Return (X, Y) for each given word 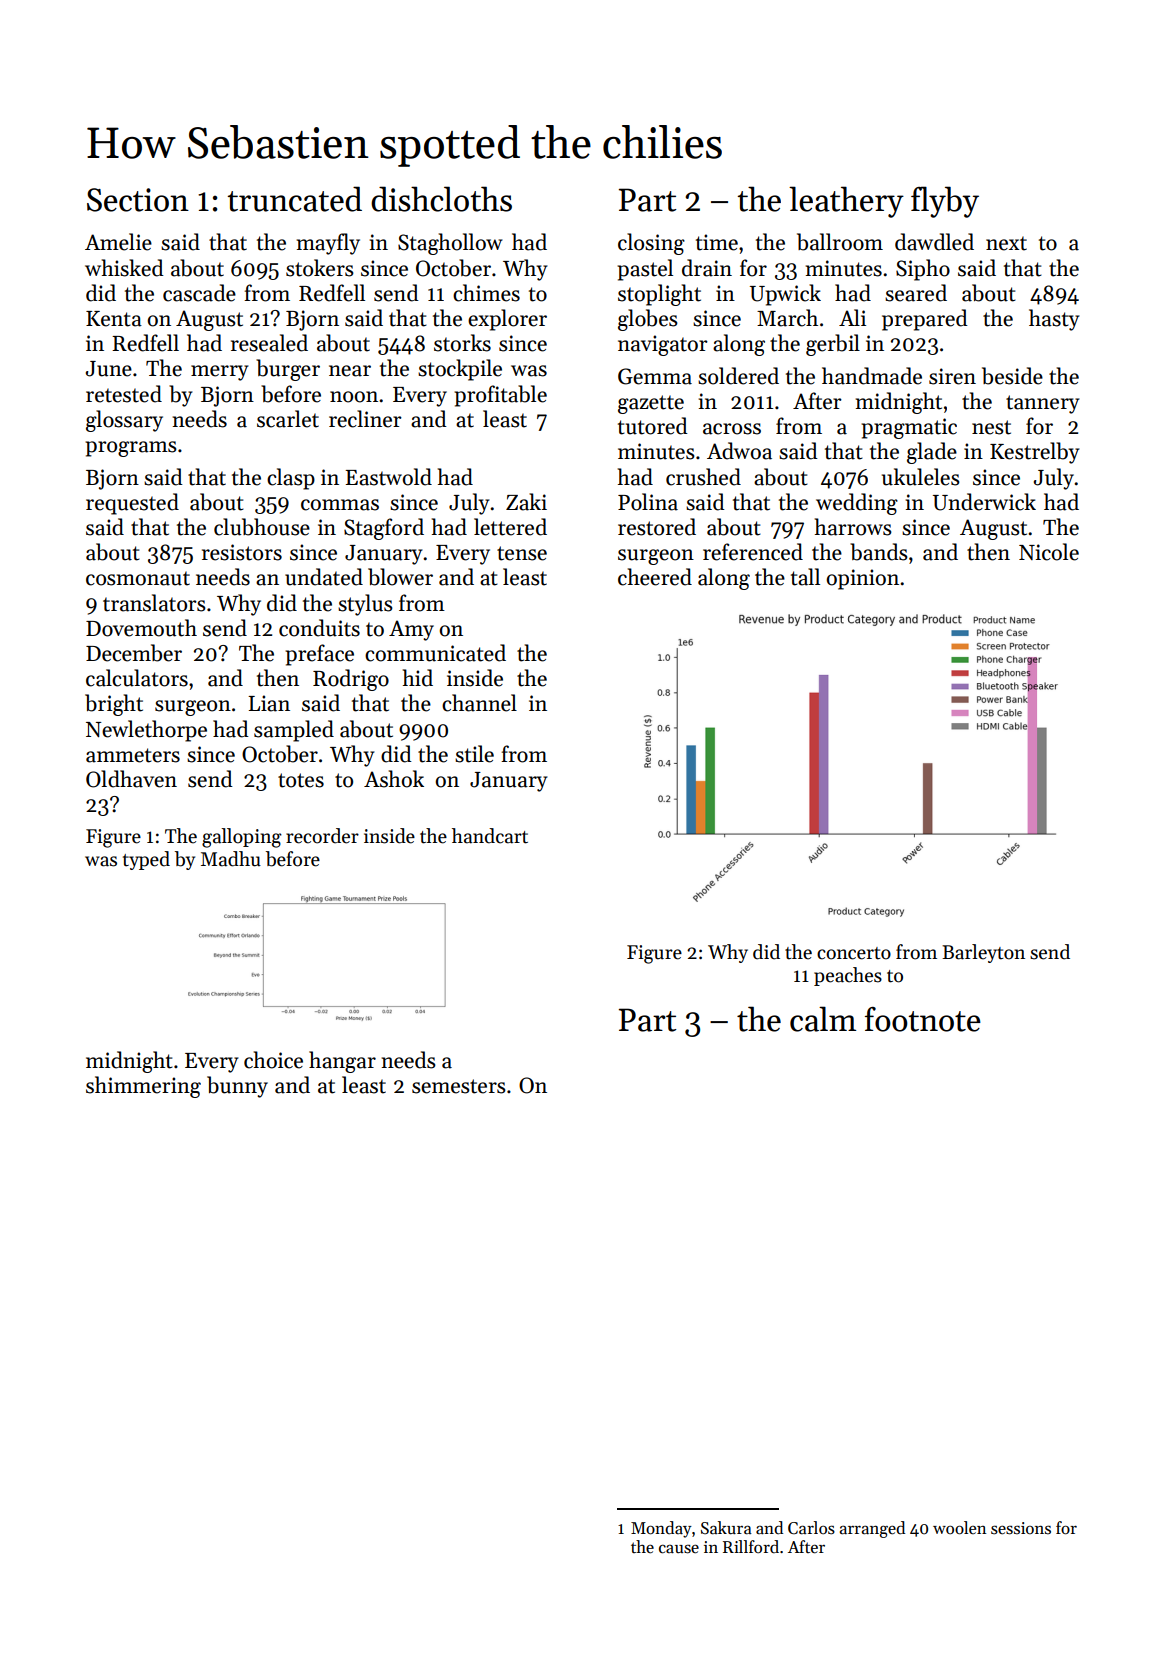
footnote (923, 1019)
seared (916, 293)
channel (479, 703)
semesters (459, 1086)
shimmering (143, 1087)
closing (651, 244)
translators (154, 603)
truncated (295, 199)
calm (823, 1019)
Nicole (1049, 552)
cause (679, 1549)
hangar (342, 1062)
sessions (1021, 1528)
